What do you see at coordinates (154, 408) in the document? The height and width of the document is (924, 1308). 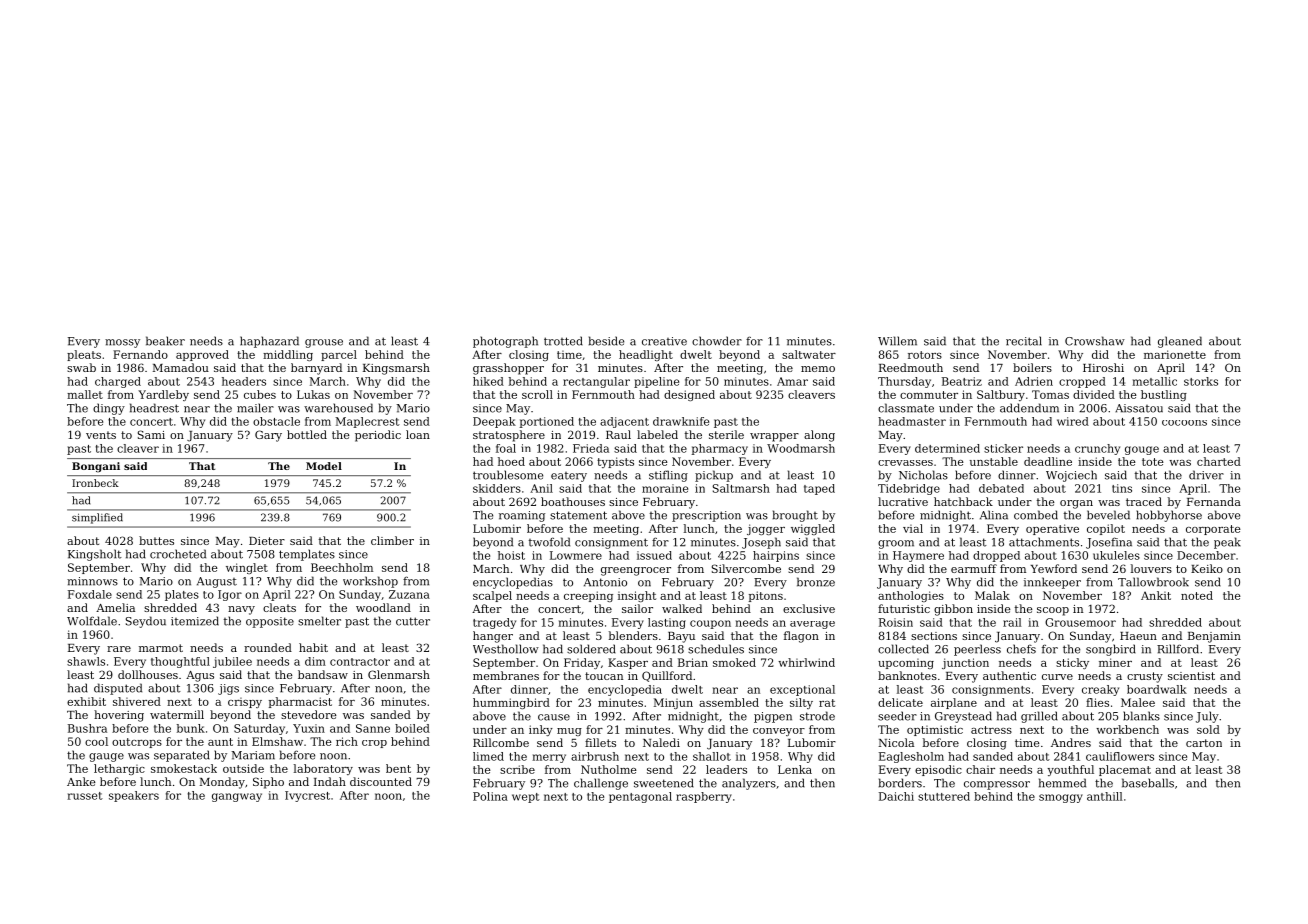 I see `headrest` at bounding box center [154, 408].
